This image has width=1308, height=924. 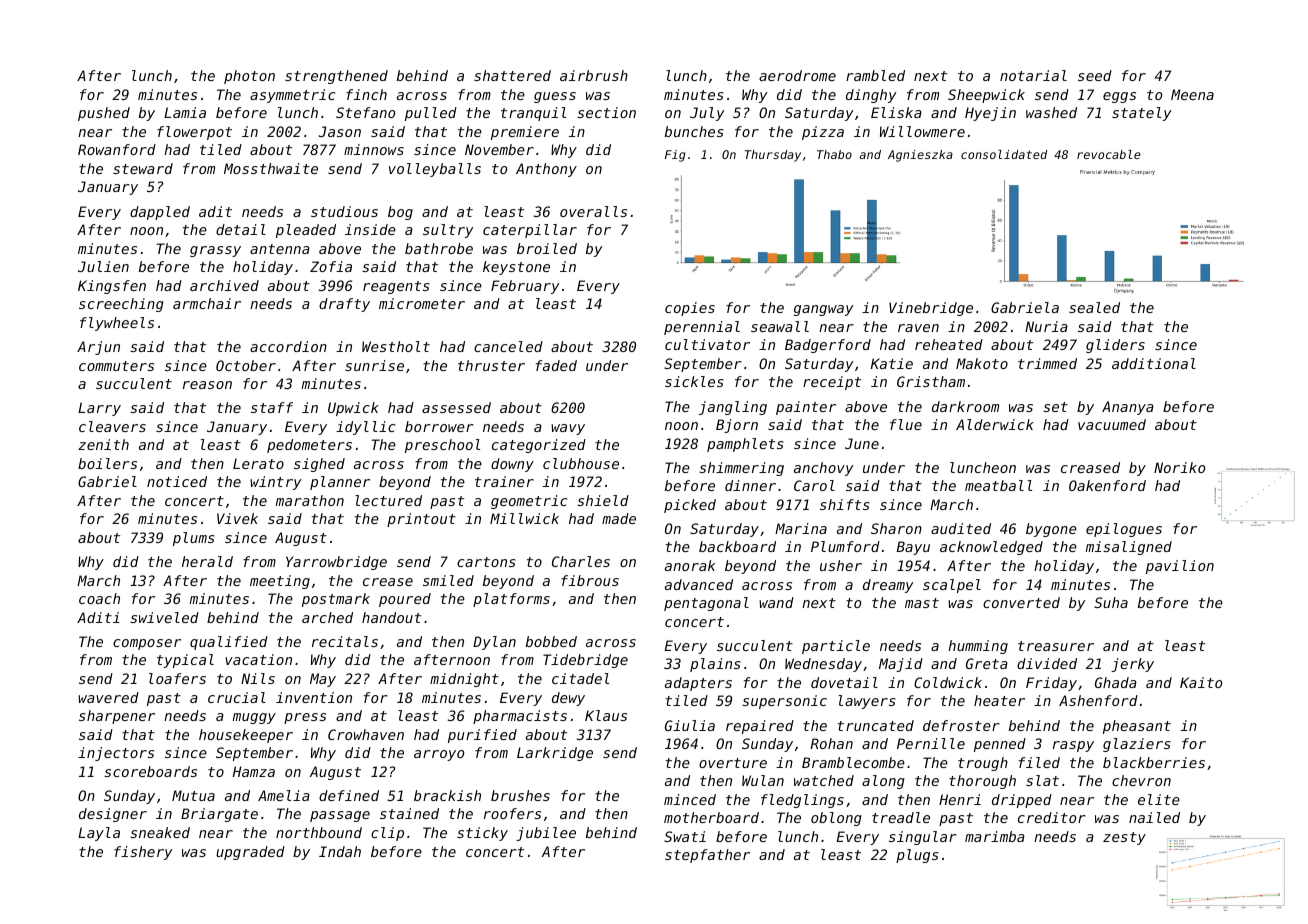 I want to click on dewy, so click(x=568, y=699).
